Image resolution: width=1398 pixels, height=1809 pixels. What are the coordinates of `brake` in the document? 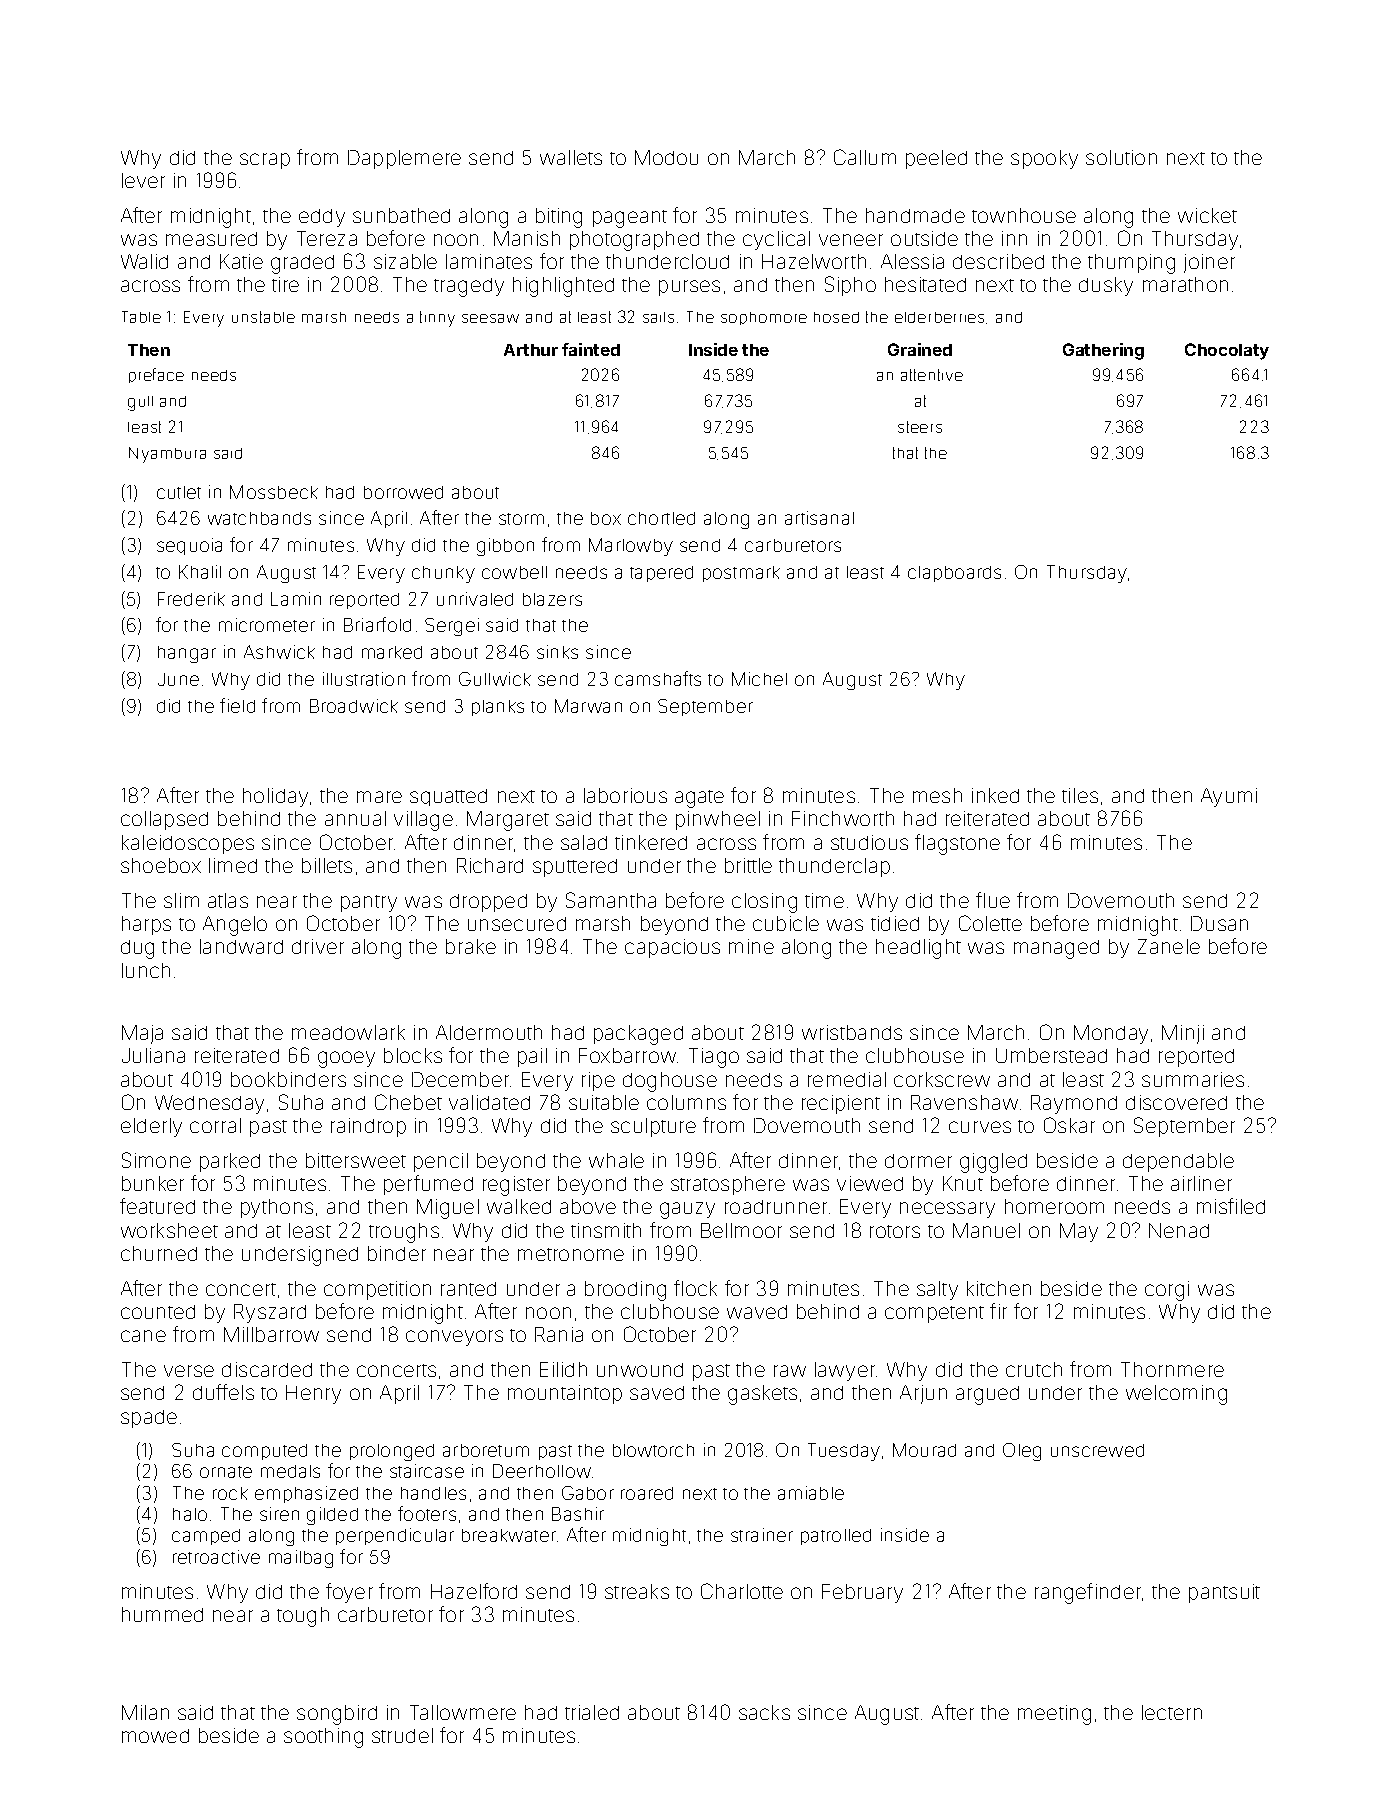 It's located at (471, 946).
